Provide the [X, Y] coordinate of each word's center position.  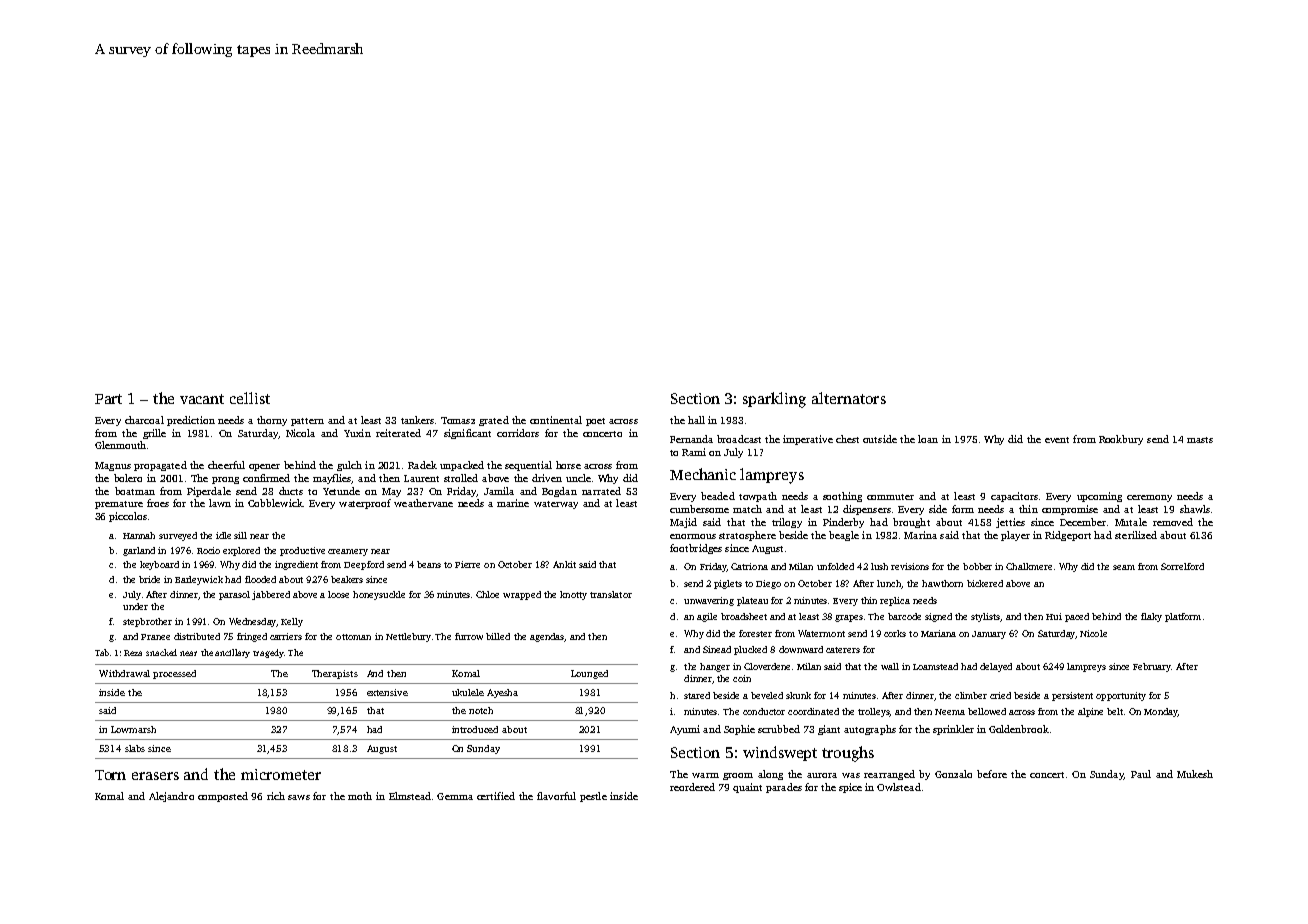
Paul [1141, 774]
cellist [250, 398]
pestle [593, 797]
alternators [849, 398]
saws [299, 797]
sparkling [774, 400]
